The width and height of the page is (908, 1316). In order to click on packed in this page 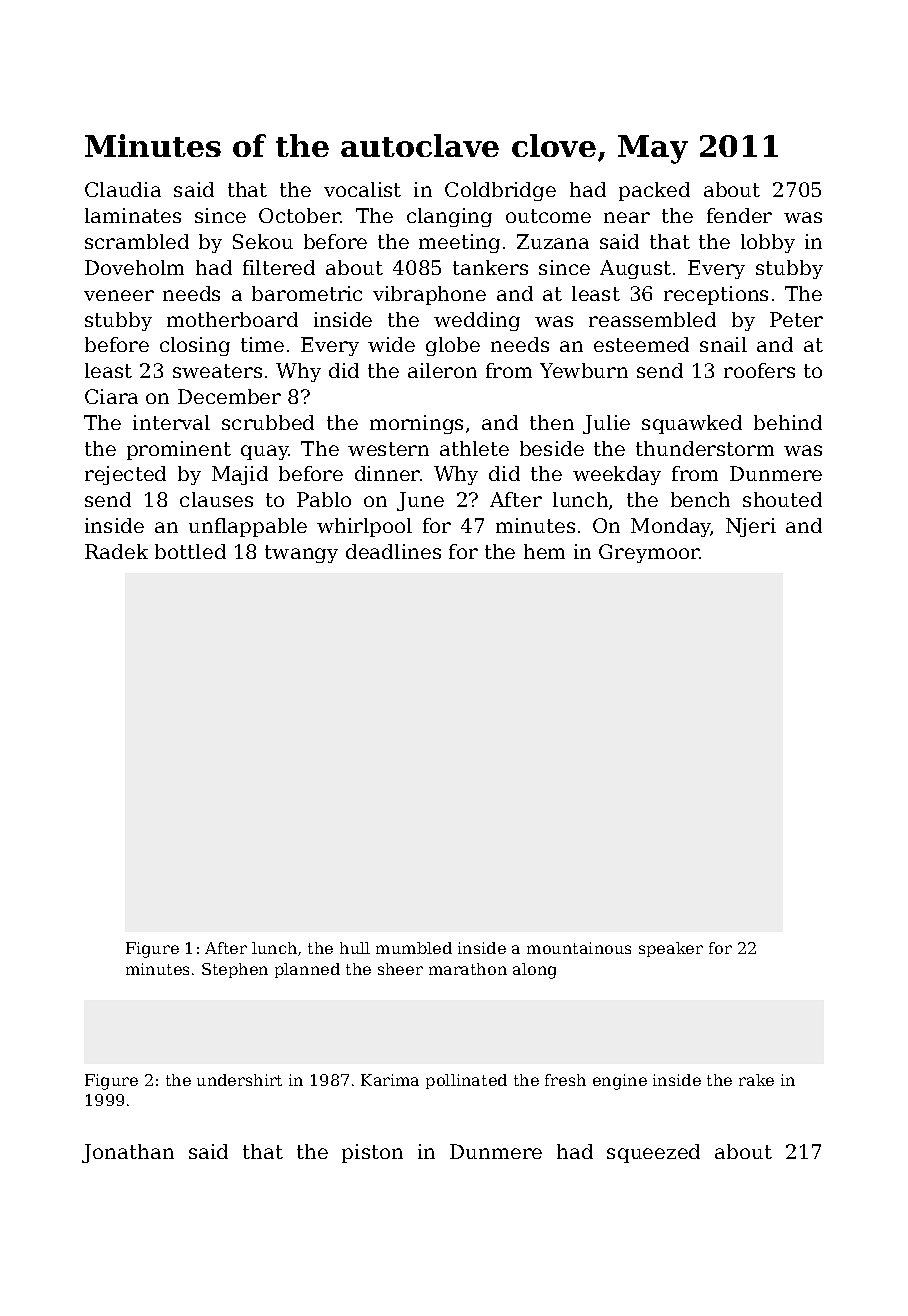, I will do `click(654, 191)`.
